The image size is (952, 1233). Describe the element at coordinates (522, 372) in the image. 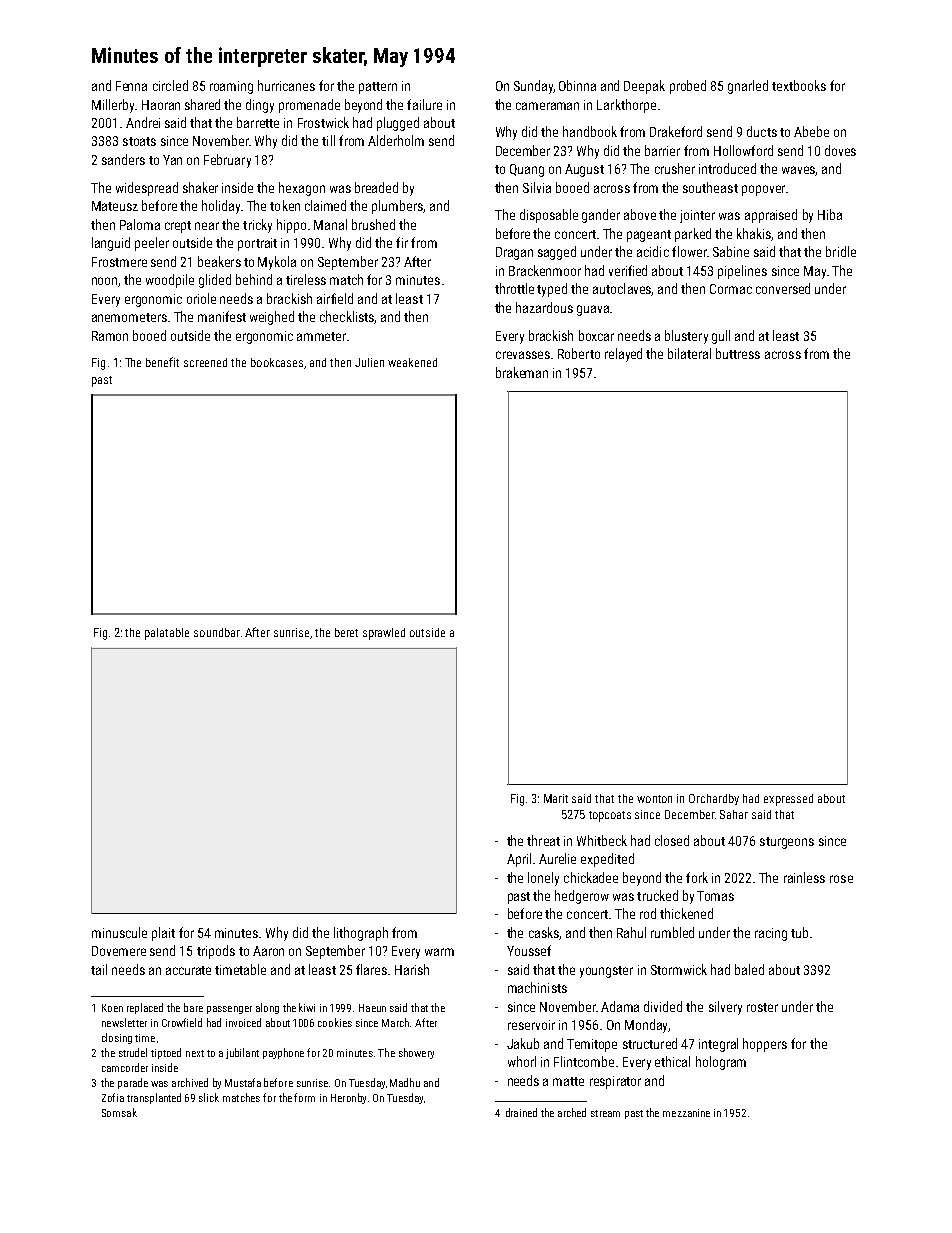

I see `brakeman` at that location.
